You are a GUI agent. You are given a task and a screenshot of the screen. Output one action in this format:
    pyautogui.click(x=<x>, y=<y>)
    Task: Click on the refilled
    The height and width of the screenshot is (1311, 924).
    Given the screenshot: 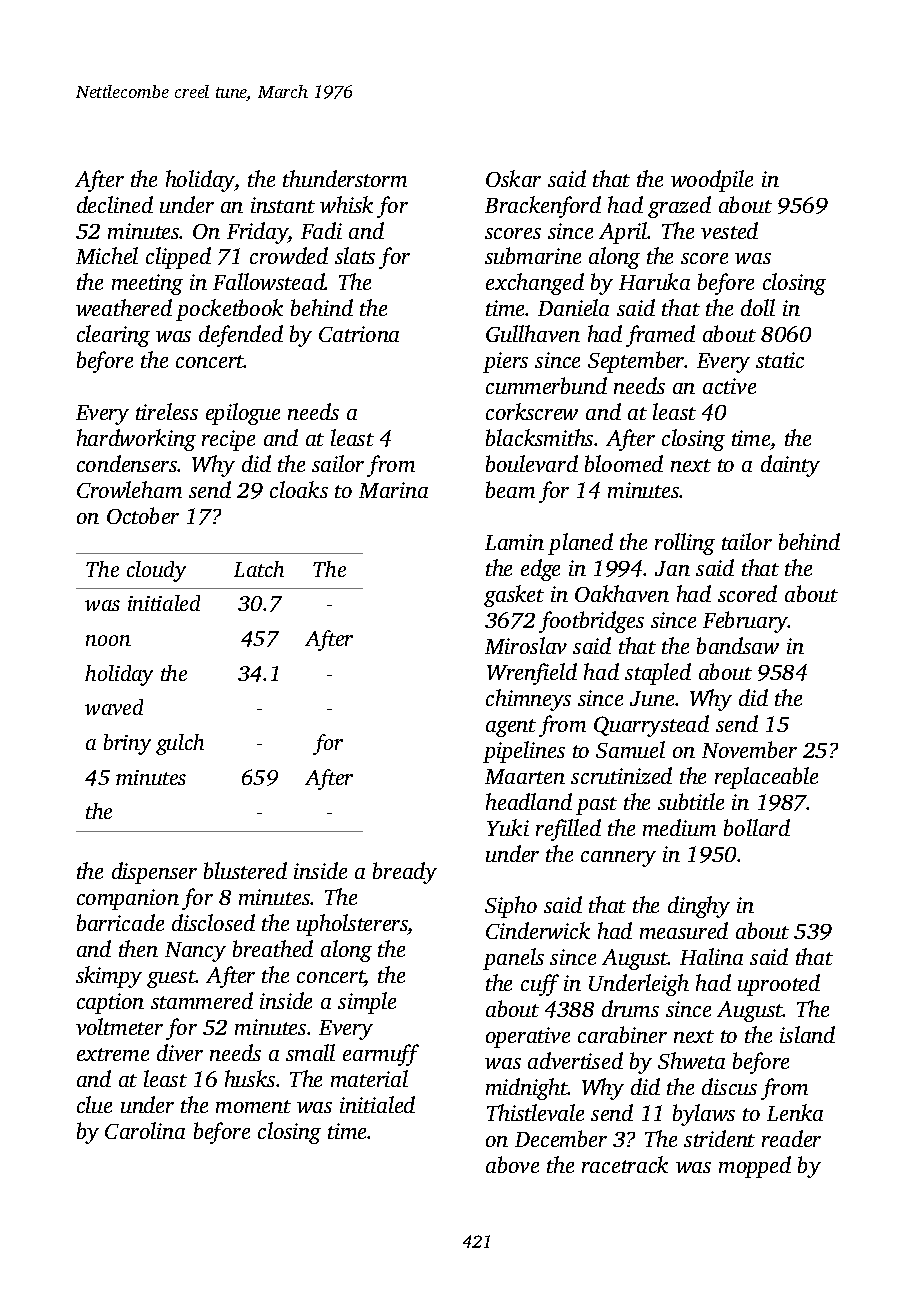 What is the action you would take?
    pyautogui.click(x=568, y=830)
